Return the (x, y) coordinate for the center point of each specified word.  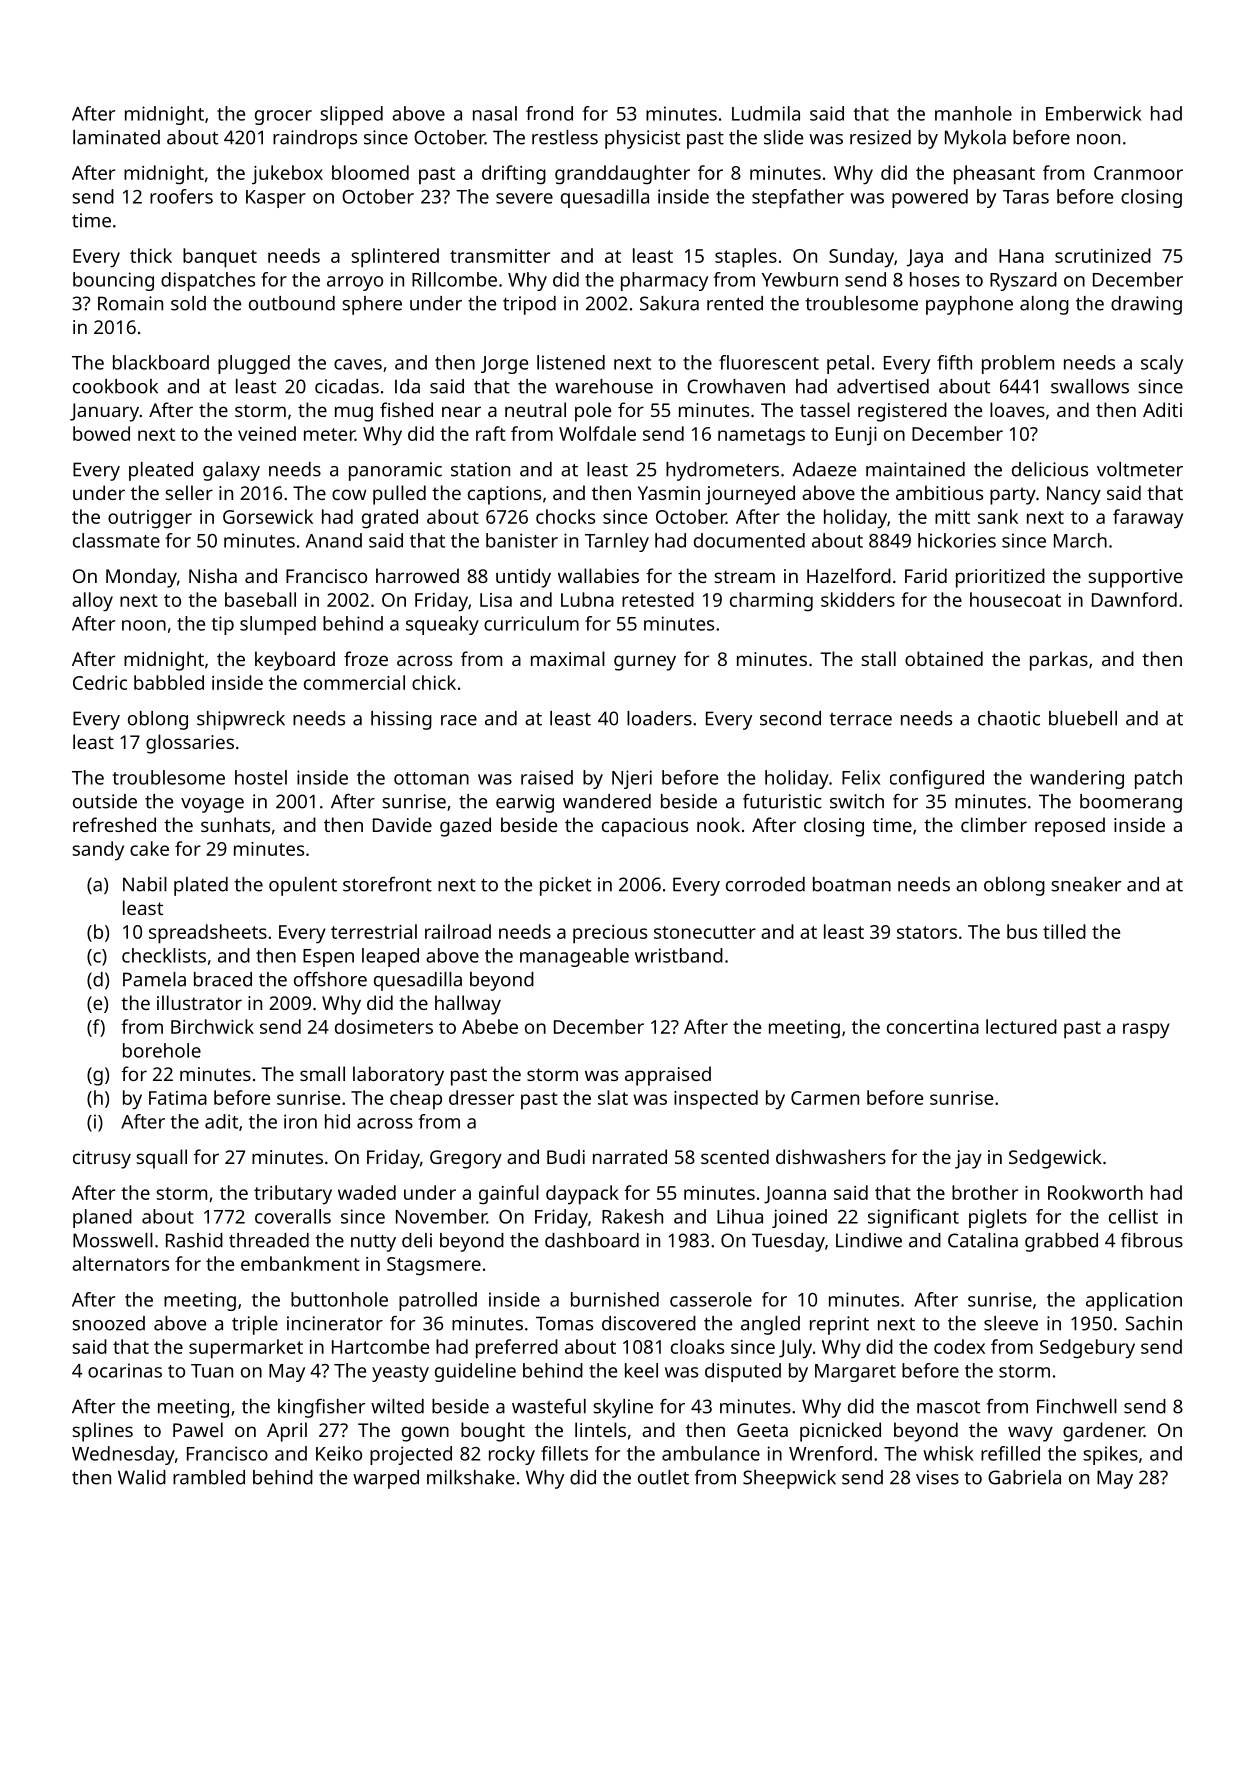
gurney (645, 663)
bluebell (1083, 718)
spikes (1110, 1455)
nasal (495, 113)
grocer (283, 117)
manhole (973, 113)
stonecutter (705, 932)
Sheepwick (789, 1479)
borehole (162, 1050)
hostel (261, 777)
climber (994, 824)
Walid (142, 1477)
